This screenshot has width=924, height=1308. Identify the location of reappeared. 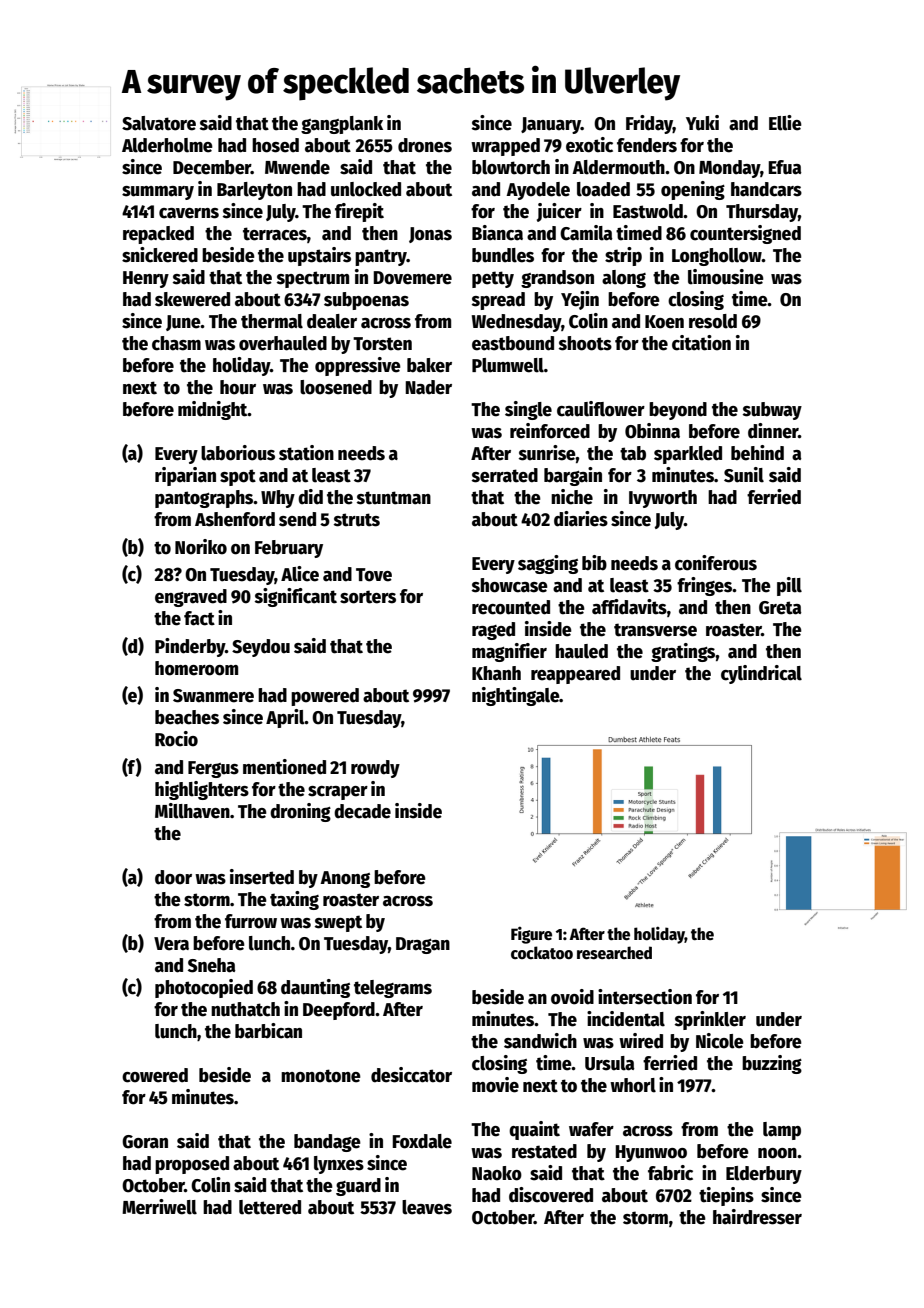
(575, 675).
